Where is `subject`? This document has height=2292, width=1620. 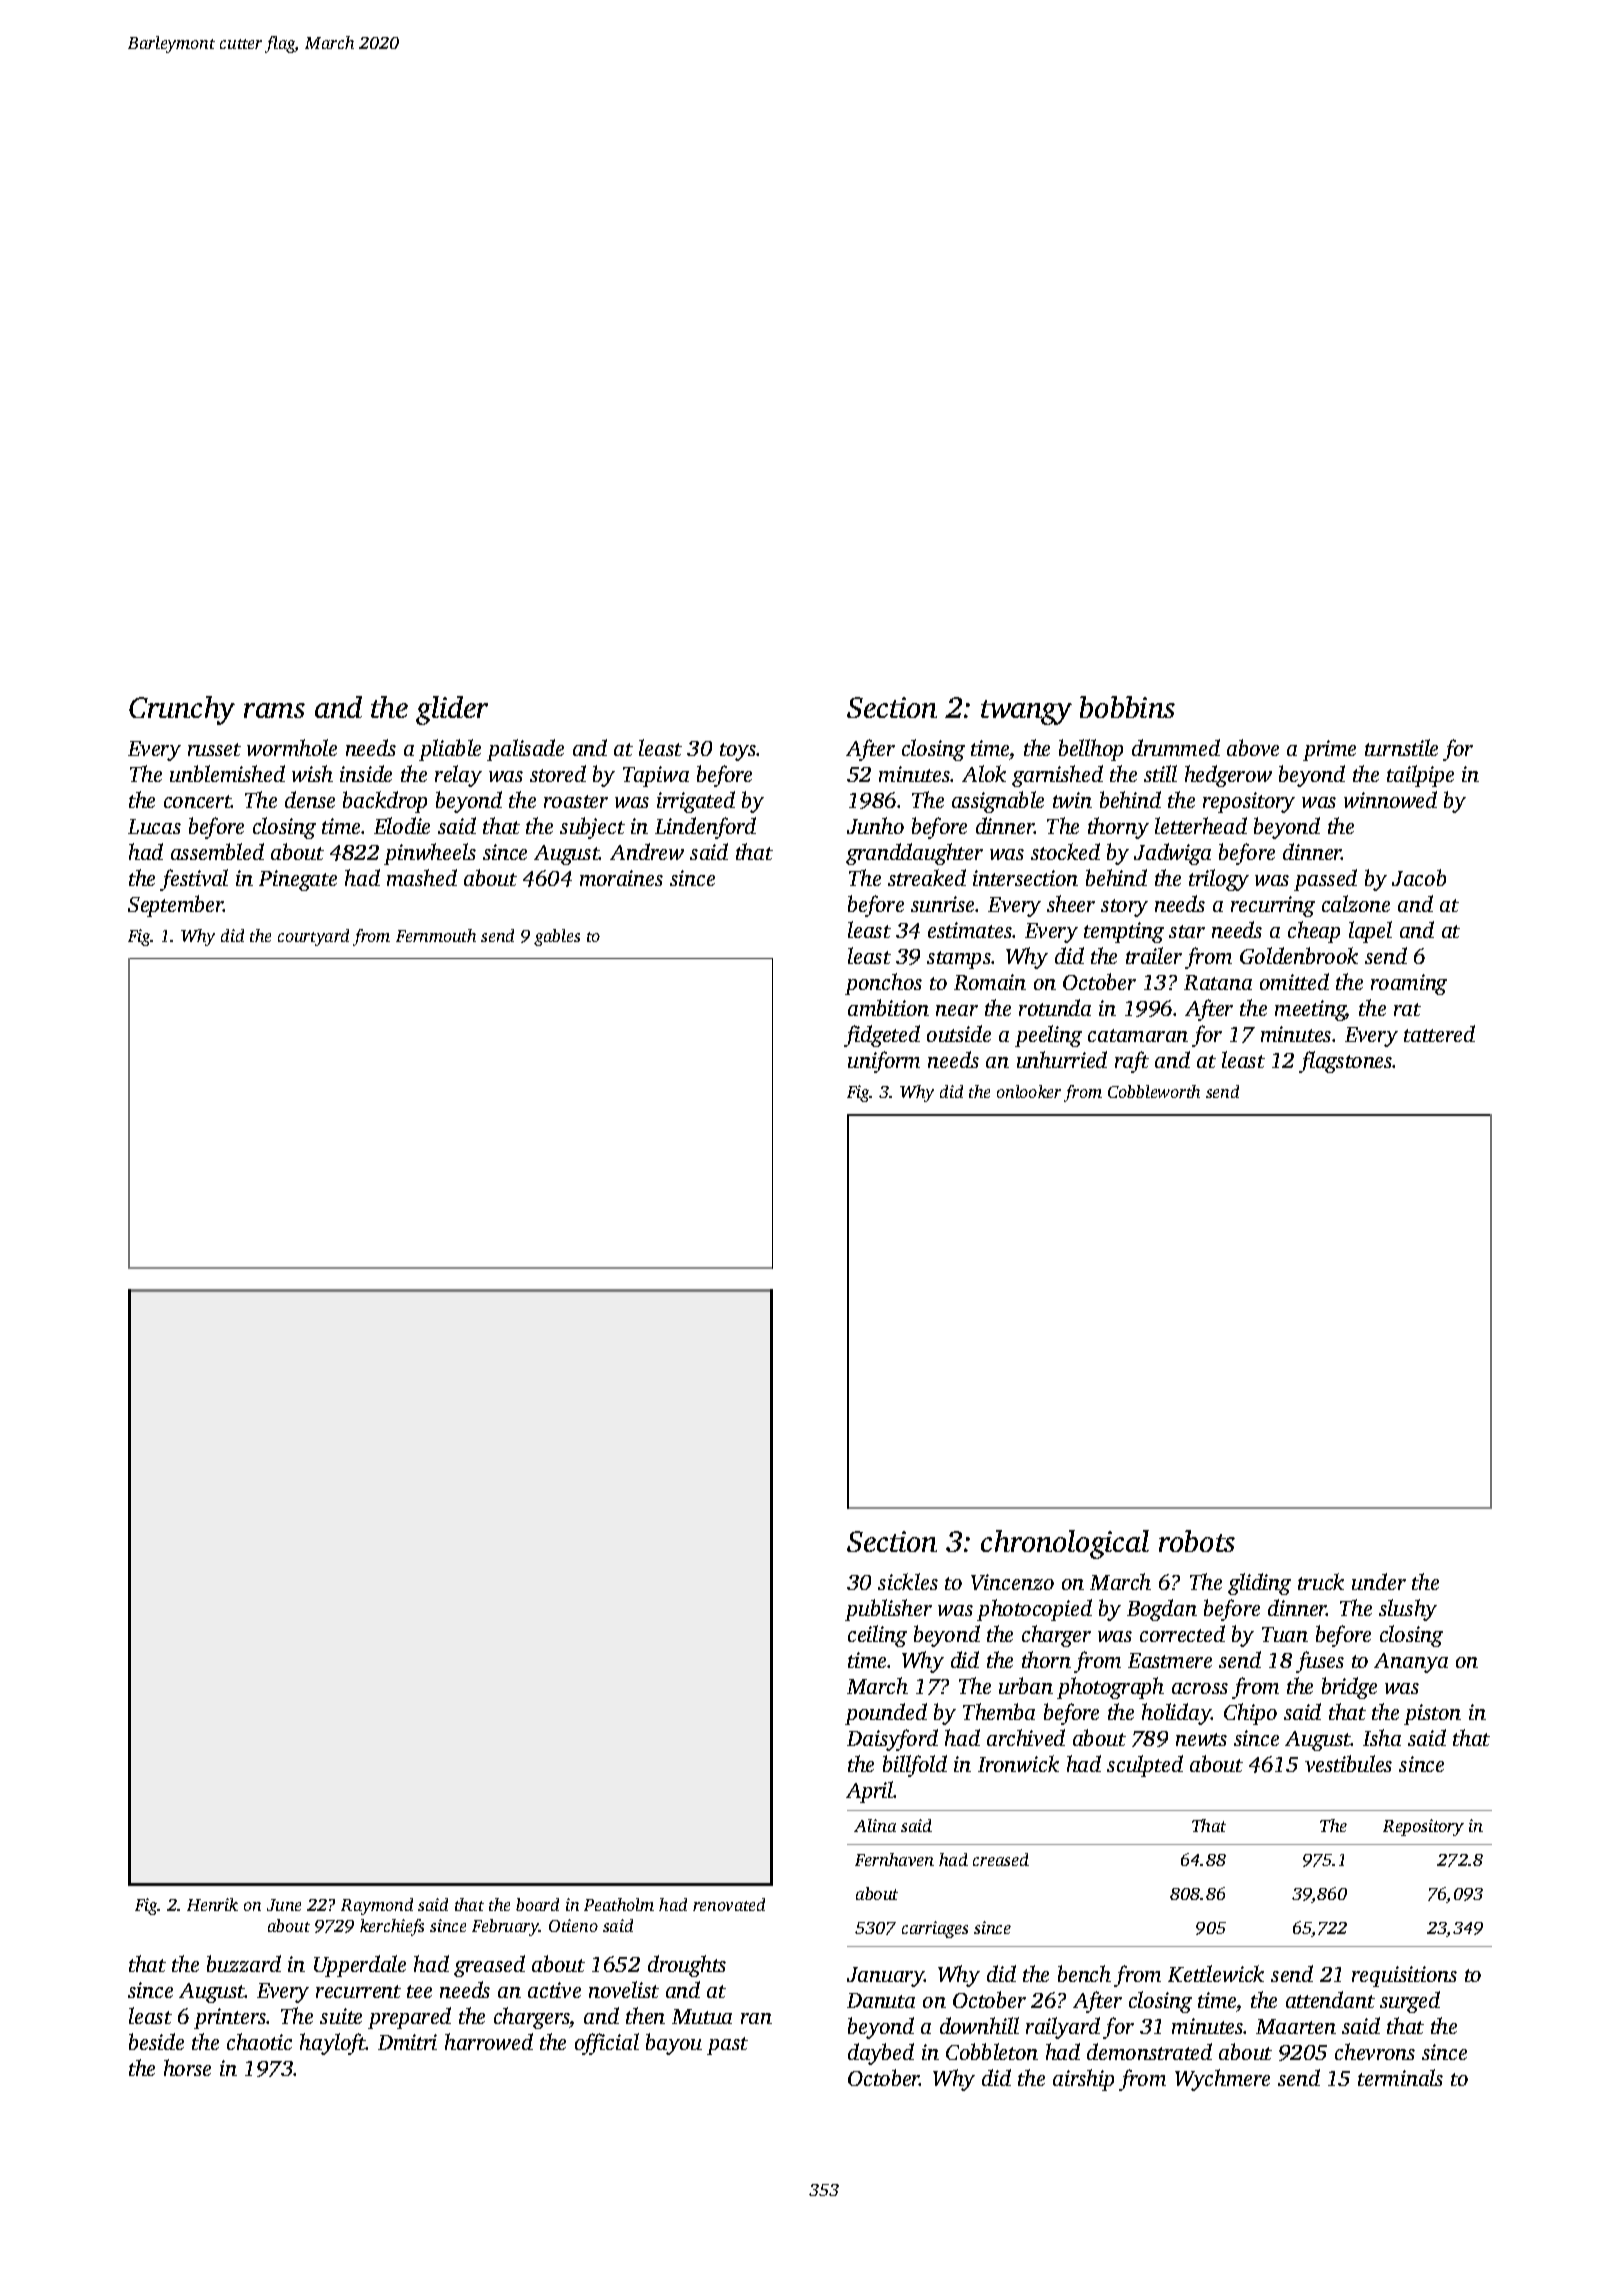 subject is located at coordinates (592, 828).
